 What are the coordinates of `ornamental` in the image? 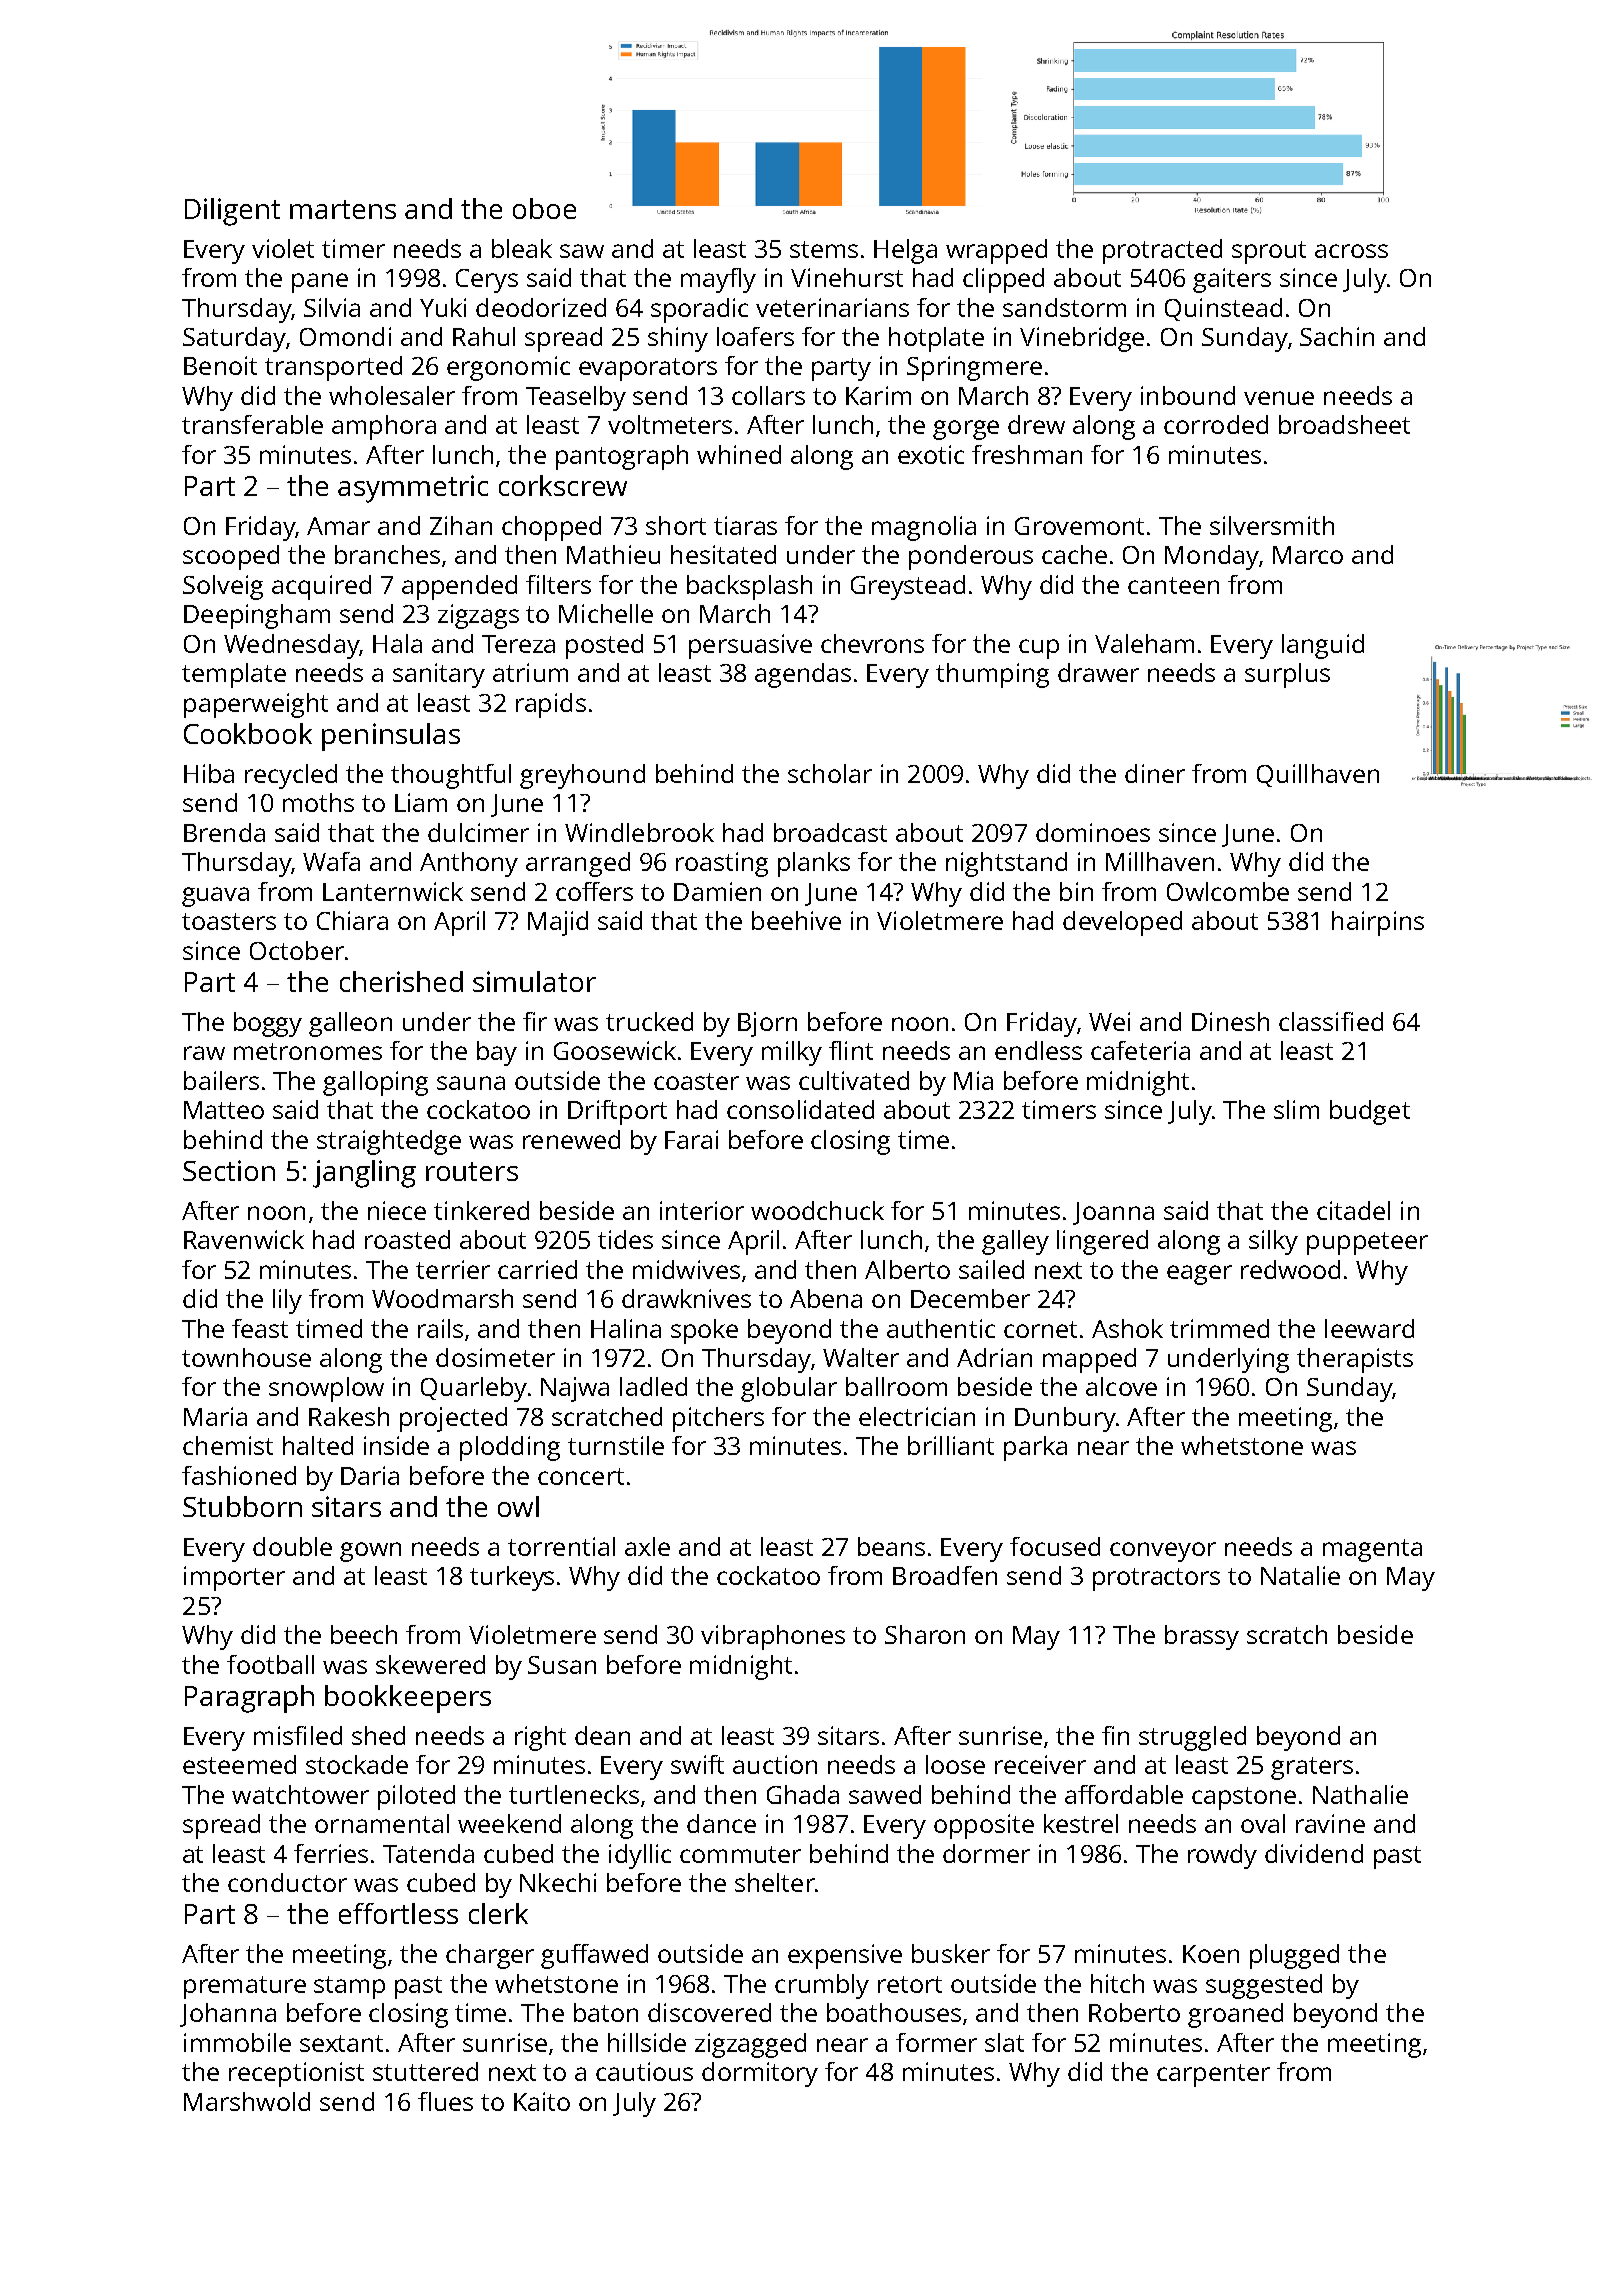 It's located at (382, 1823).
